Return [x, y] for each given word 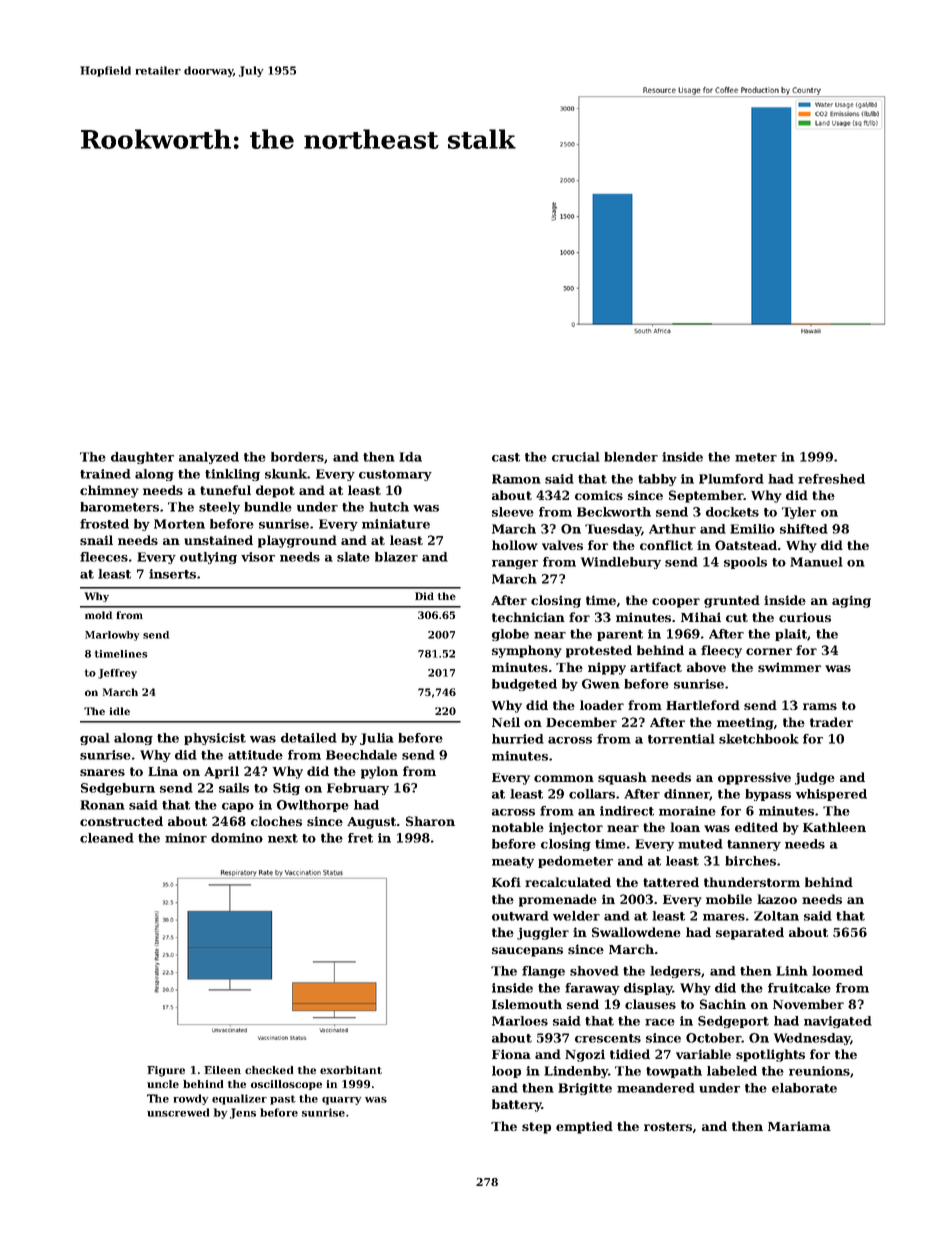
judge [815, 778]
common [564, 778]
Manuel [816, 562]
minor [186, 838]
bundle [268, 507]
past [283, 1100]
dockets [732, 512]
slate [353, 557]
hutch [389, 507]
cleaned [107, 838]
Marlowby [112, 636]
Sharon [430, 821]
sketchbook [759, 739]
